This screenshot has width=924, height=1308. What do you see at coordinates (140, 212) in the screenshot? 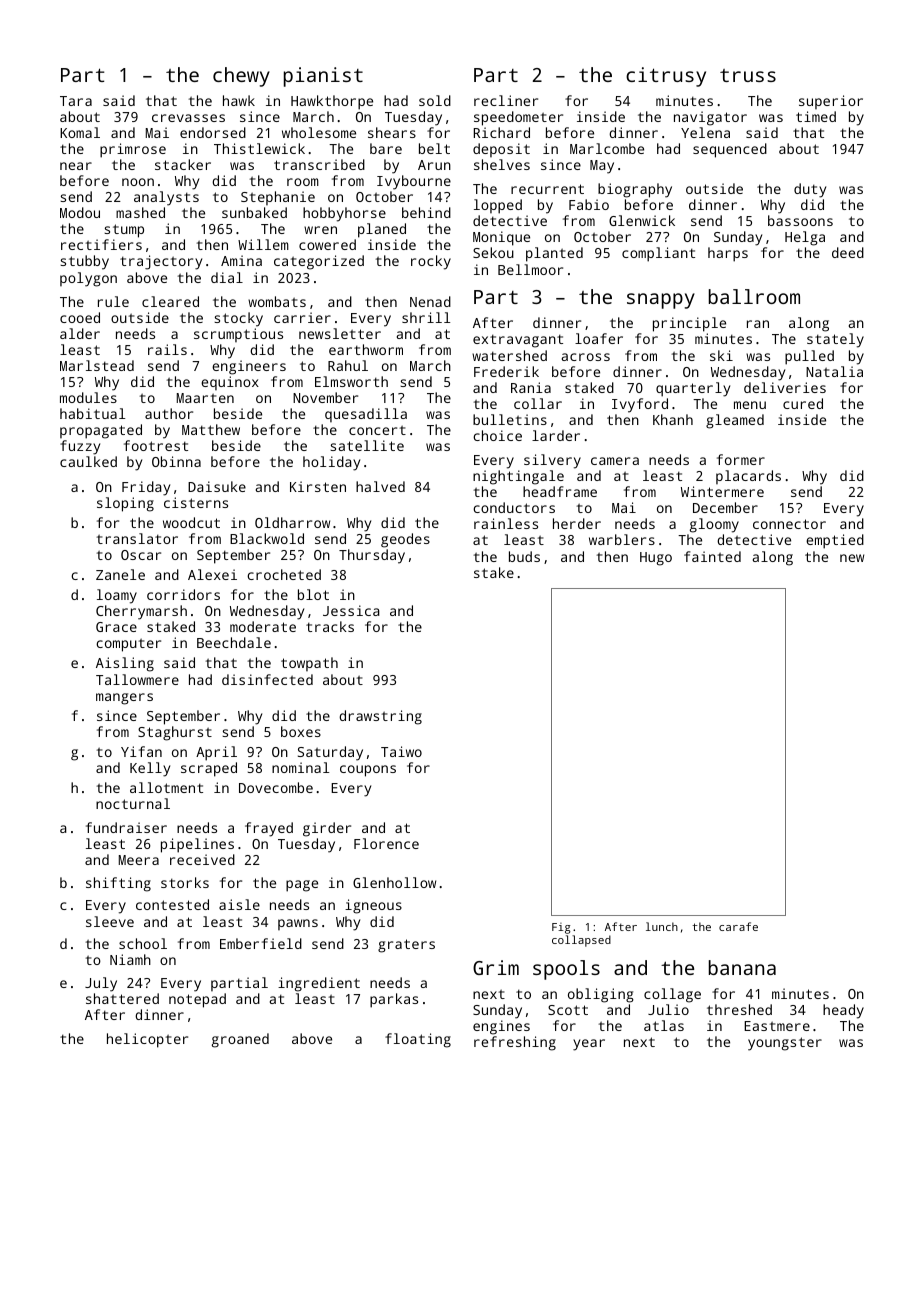
I see `mashed` at bounding box center [140, 212].
